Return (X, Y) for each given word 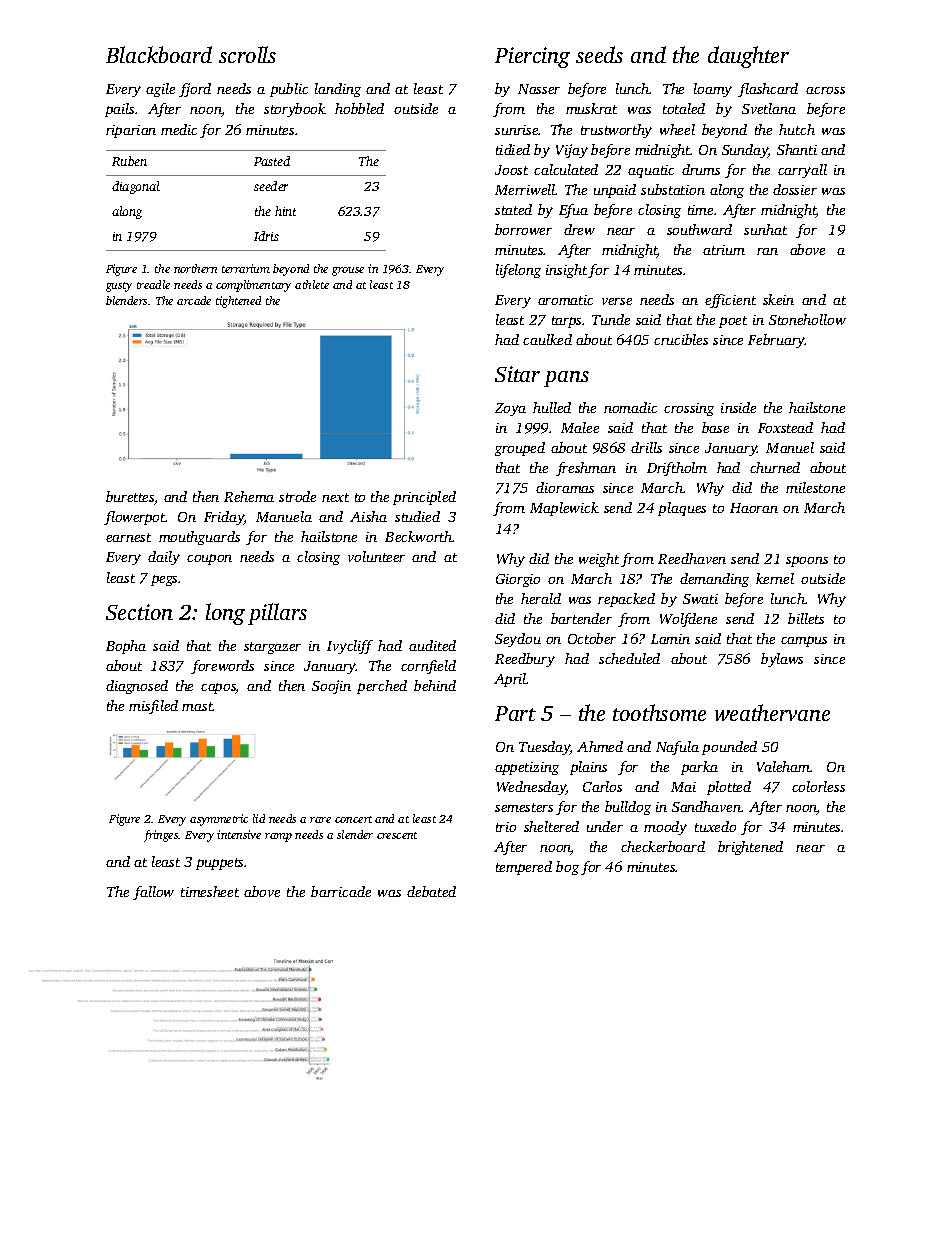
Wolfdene (688, 620)
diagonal (136, 187)
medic (179, 129)
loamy (713, 90)
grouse (348, 271)
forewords (222, 667)
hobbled (359, 108)
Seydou (518, 640)
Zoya (510, 409)
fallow (153, 893)
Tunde (611, 319)
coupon (209, 559)
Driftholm (677, 469)
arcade (194, 300)
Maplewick (564, 509)
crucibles (681, 339)
